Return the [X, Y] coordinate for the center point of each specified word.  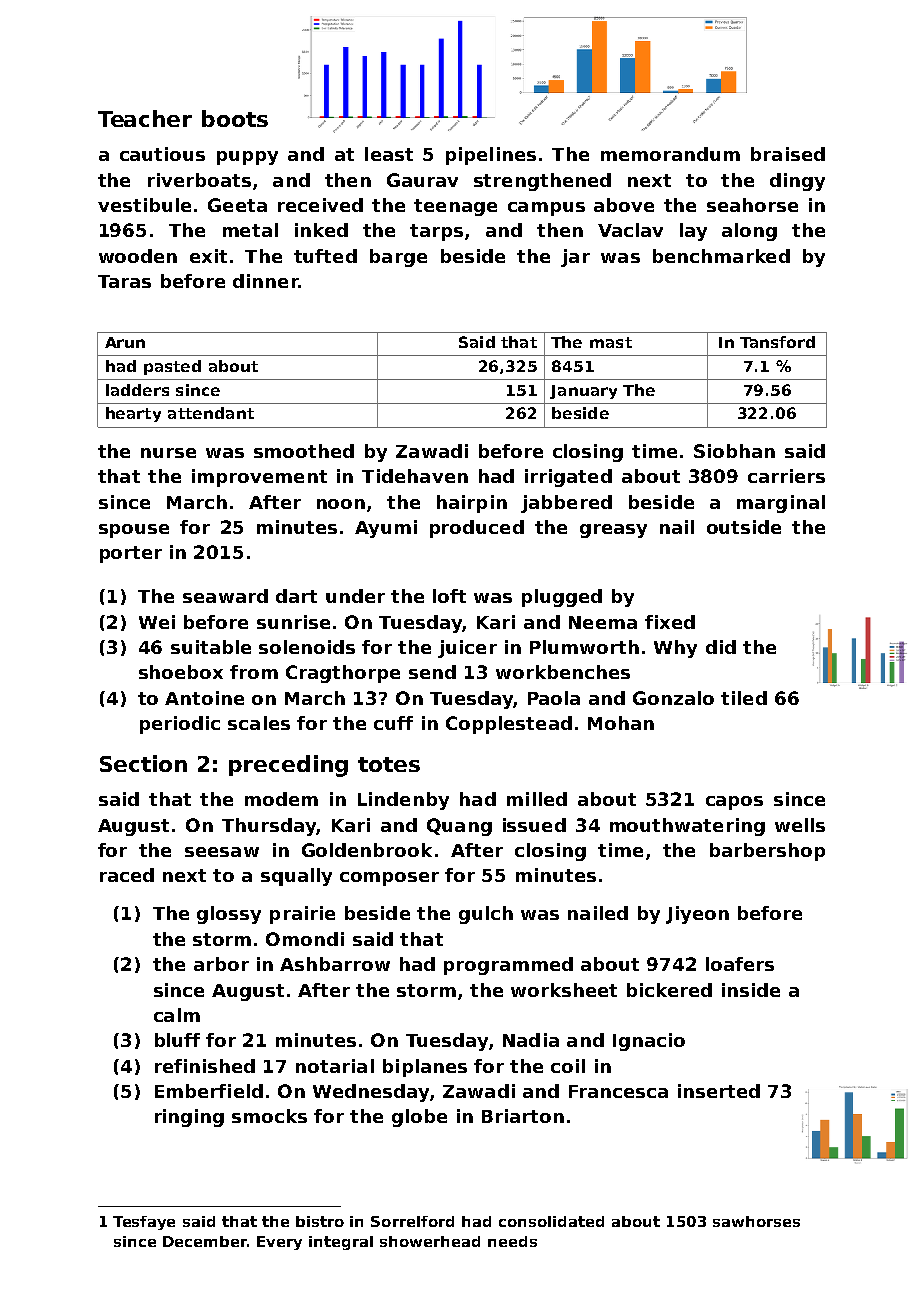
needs [512, 1241]
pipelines [491, 156]
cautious [162, 154]
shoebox [181, 672]
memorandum [670, 154]
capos [734, 803]
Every [279, 1243]
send [432, 672]
